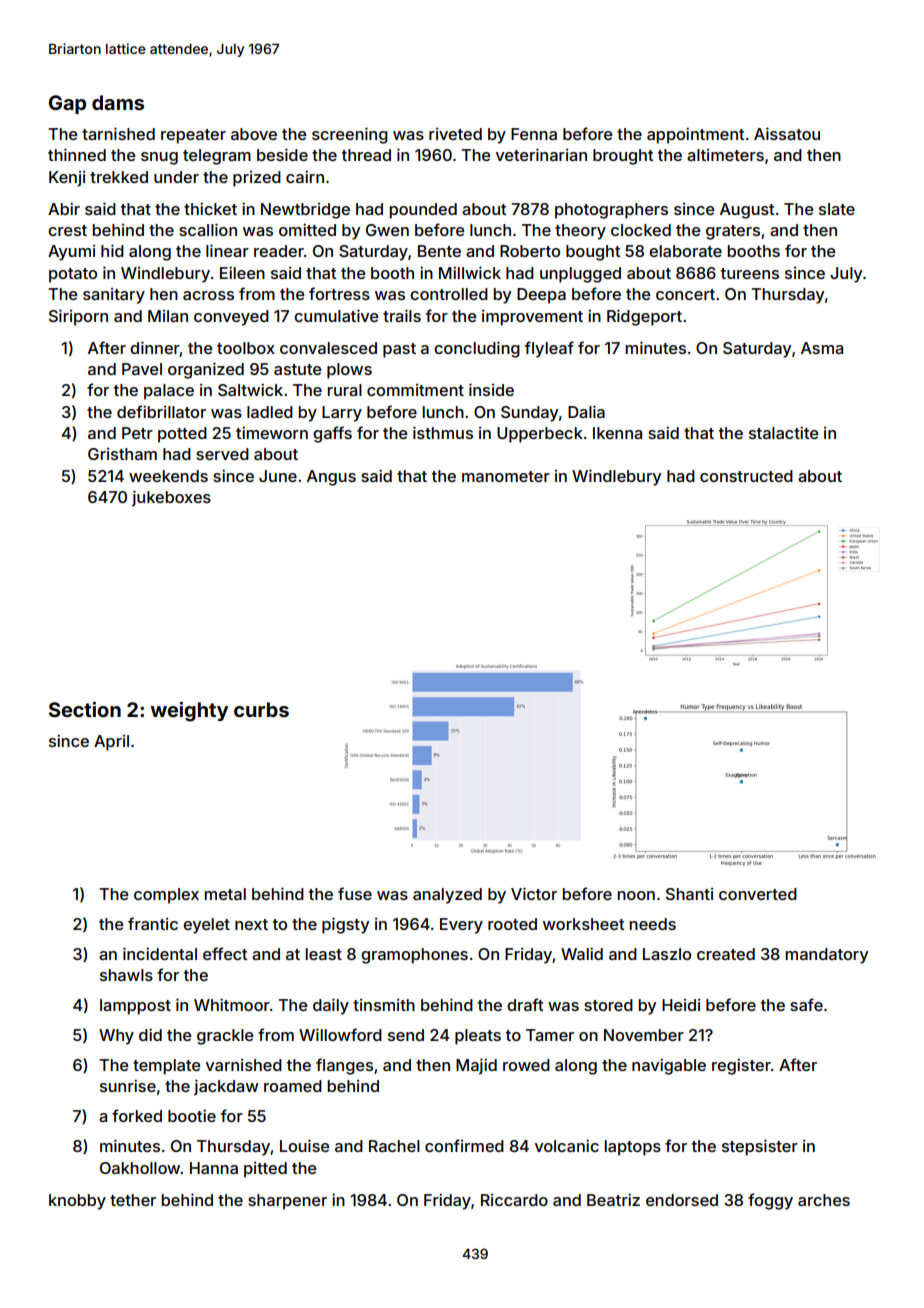 The image size is (924, 1308). What do you see at coordinates (689, 894) in the screenshot?
I see `Shanti` at bounding box center [689, 894].
